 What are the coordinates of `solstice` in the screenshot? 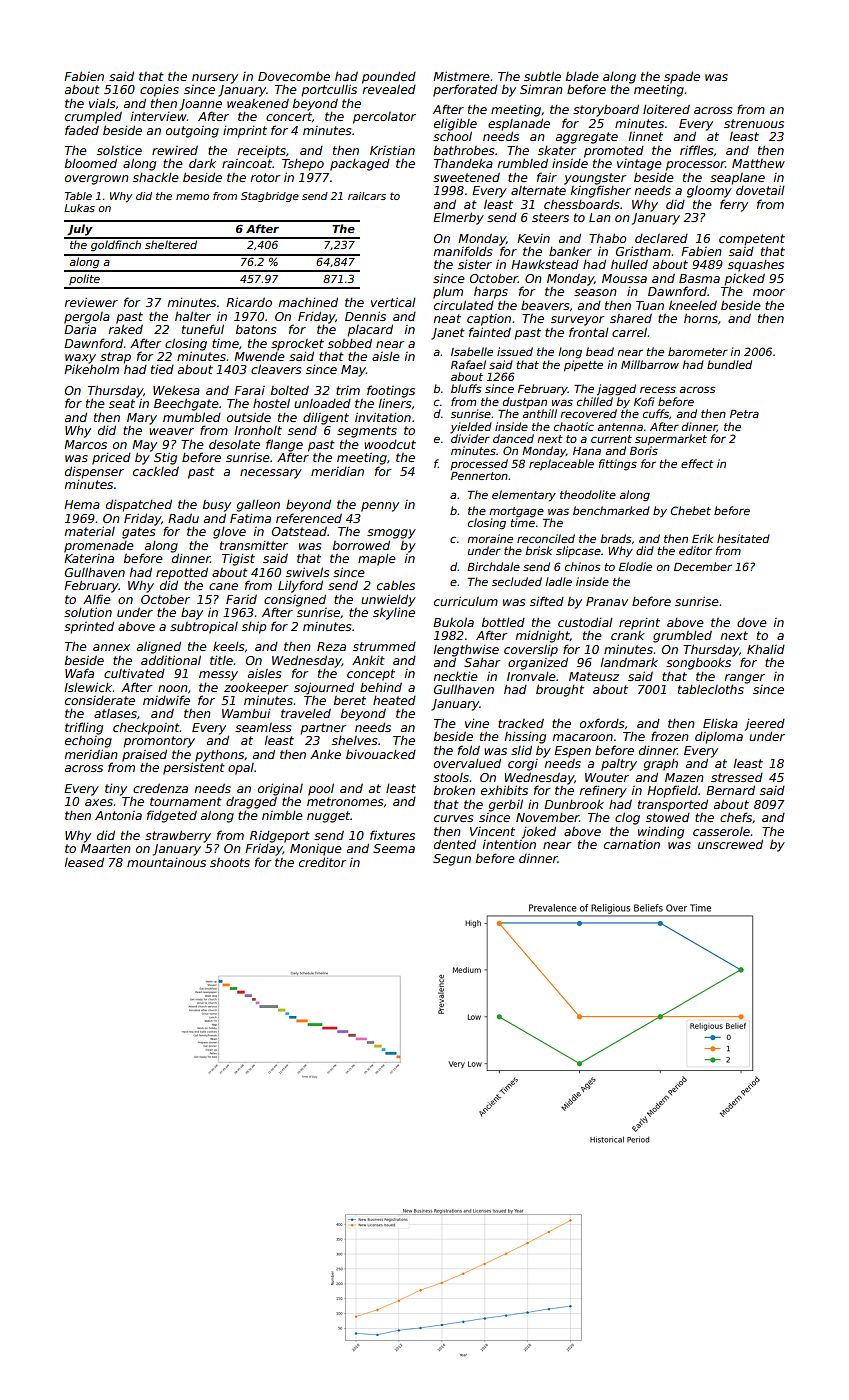 It's located at (119, 150).
